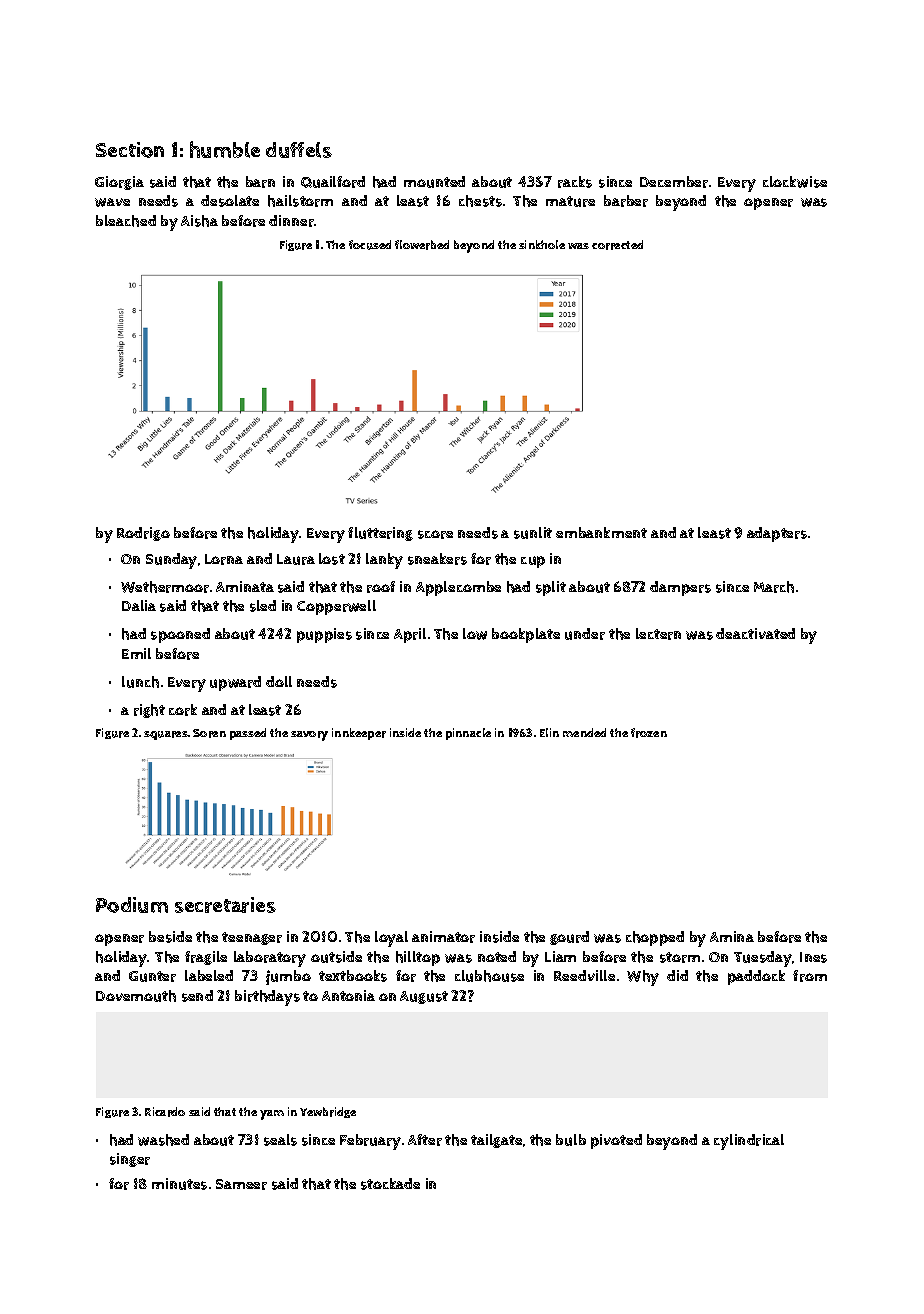 Image resolution: width=924 pixels, height=1314 pixels. What do you see at coordinates (299, 150) in the screenshot?
I see `duffels` at bounding box center [299, 150].
